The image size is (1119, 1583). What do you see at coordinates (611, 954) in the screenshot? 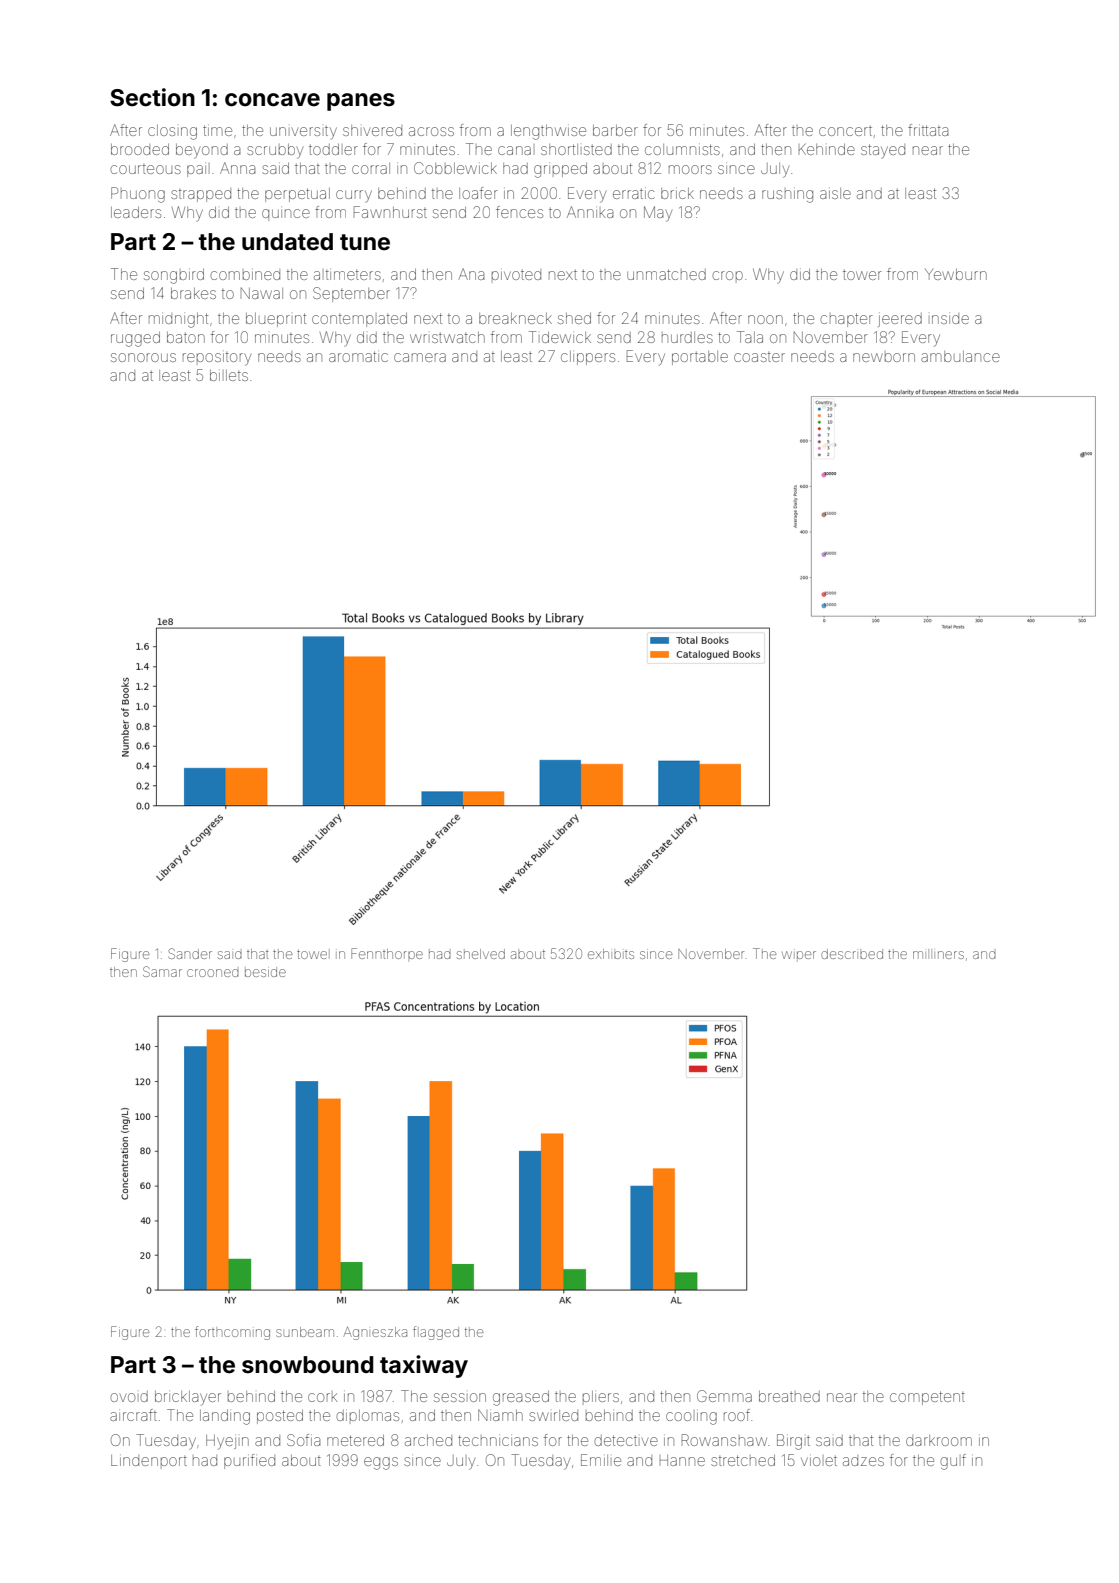
I see `exhibits` at bounding box center [611, 954].
